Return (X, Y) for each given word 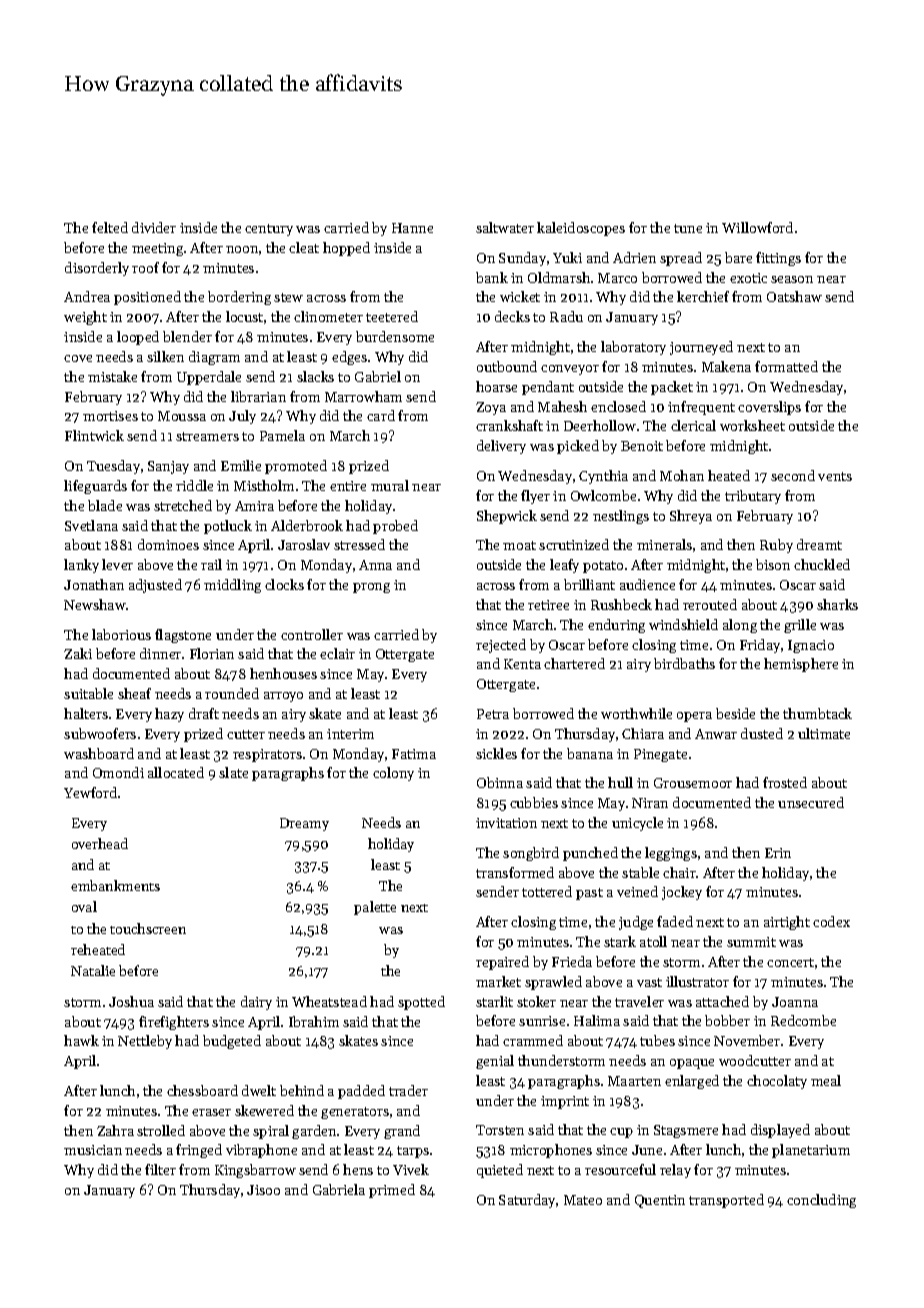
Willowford (757, 227)
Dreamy (304, 824)
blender (187, 336)
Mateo (583, 1200)
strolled (161, 1130)
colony (393, 774)
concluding (821, 1201)
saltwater (505, 227)
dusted (762, 733)
